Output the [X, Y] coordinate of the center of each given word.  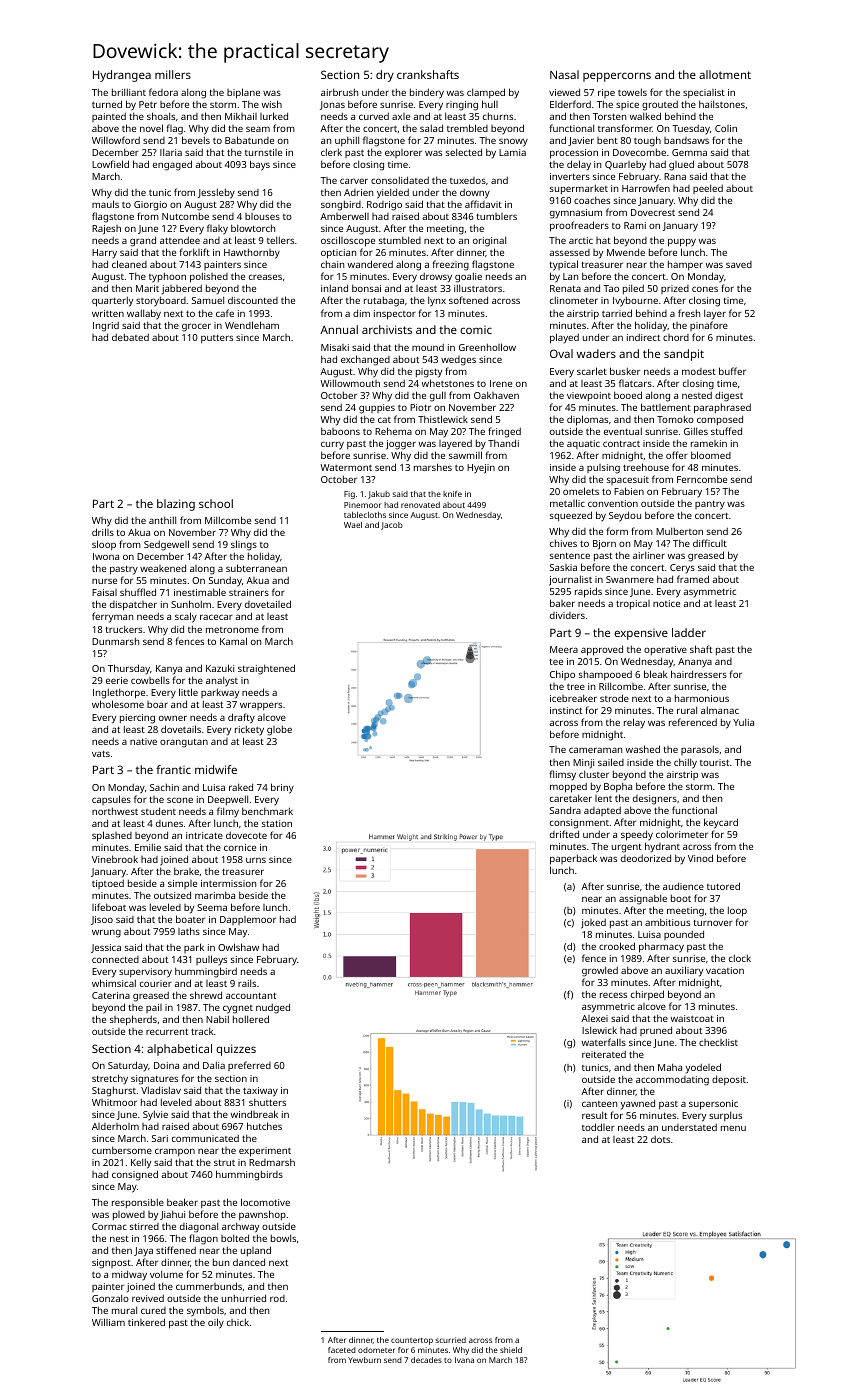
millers [173, 74]
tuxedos [468, 180]
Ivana [464, 1360]
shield [511, 1350]
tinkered [146, 1322]
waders [596, 353]
